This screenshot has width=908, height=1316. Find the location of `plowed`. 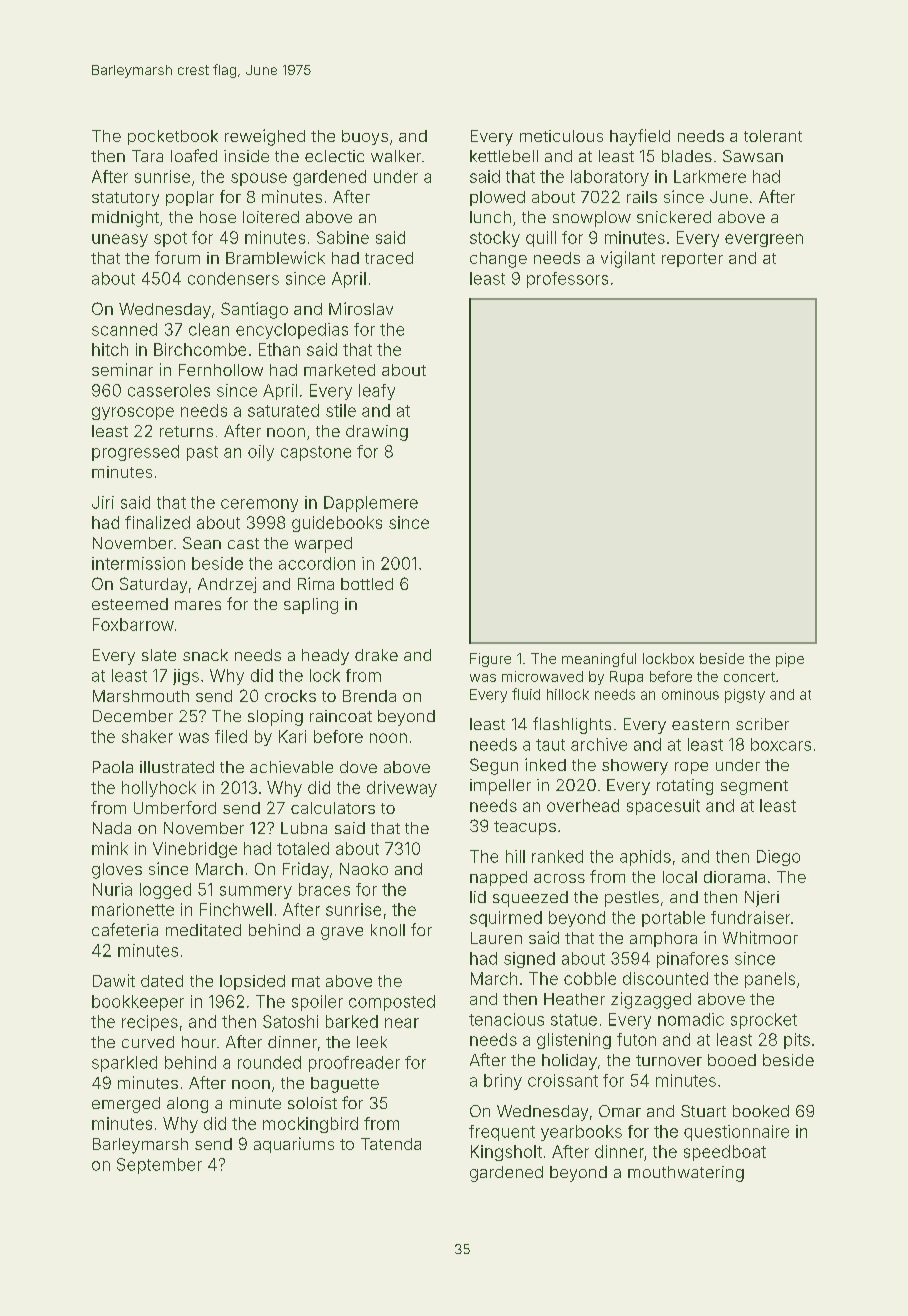

plowed is located at coordinates (497, 198).
